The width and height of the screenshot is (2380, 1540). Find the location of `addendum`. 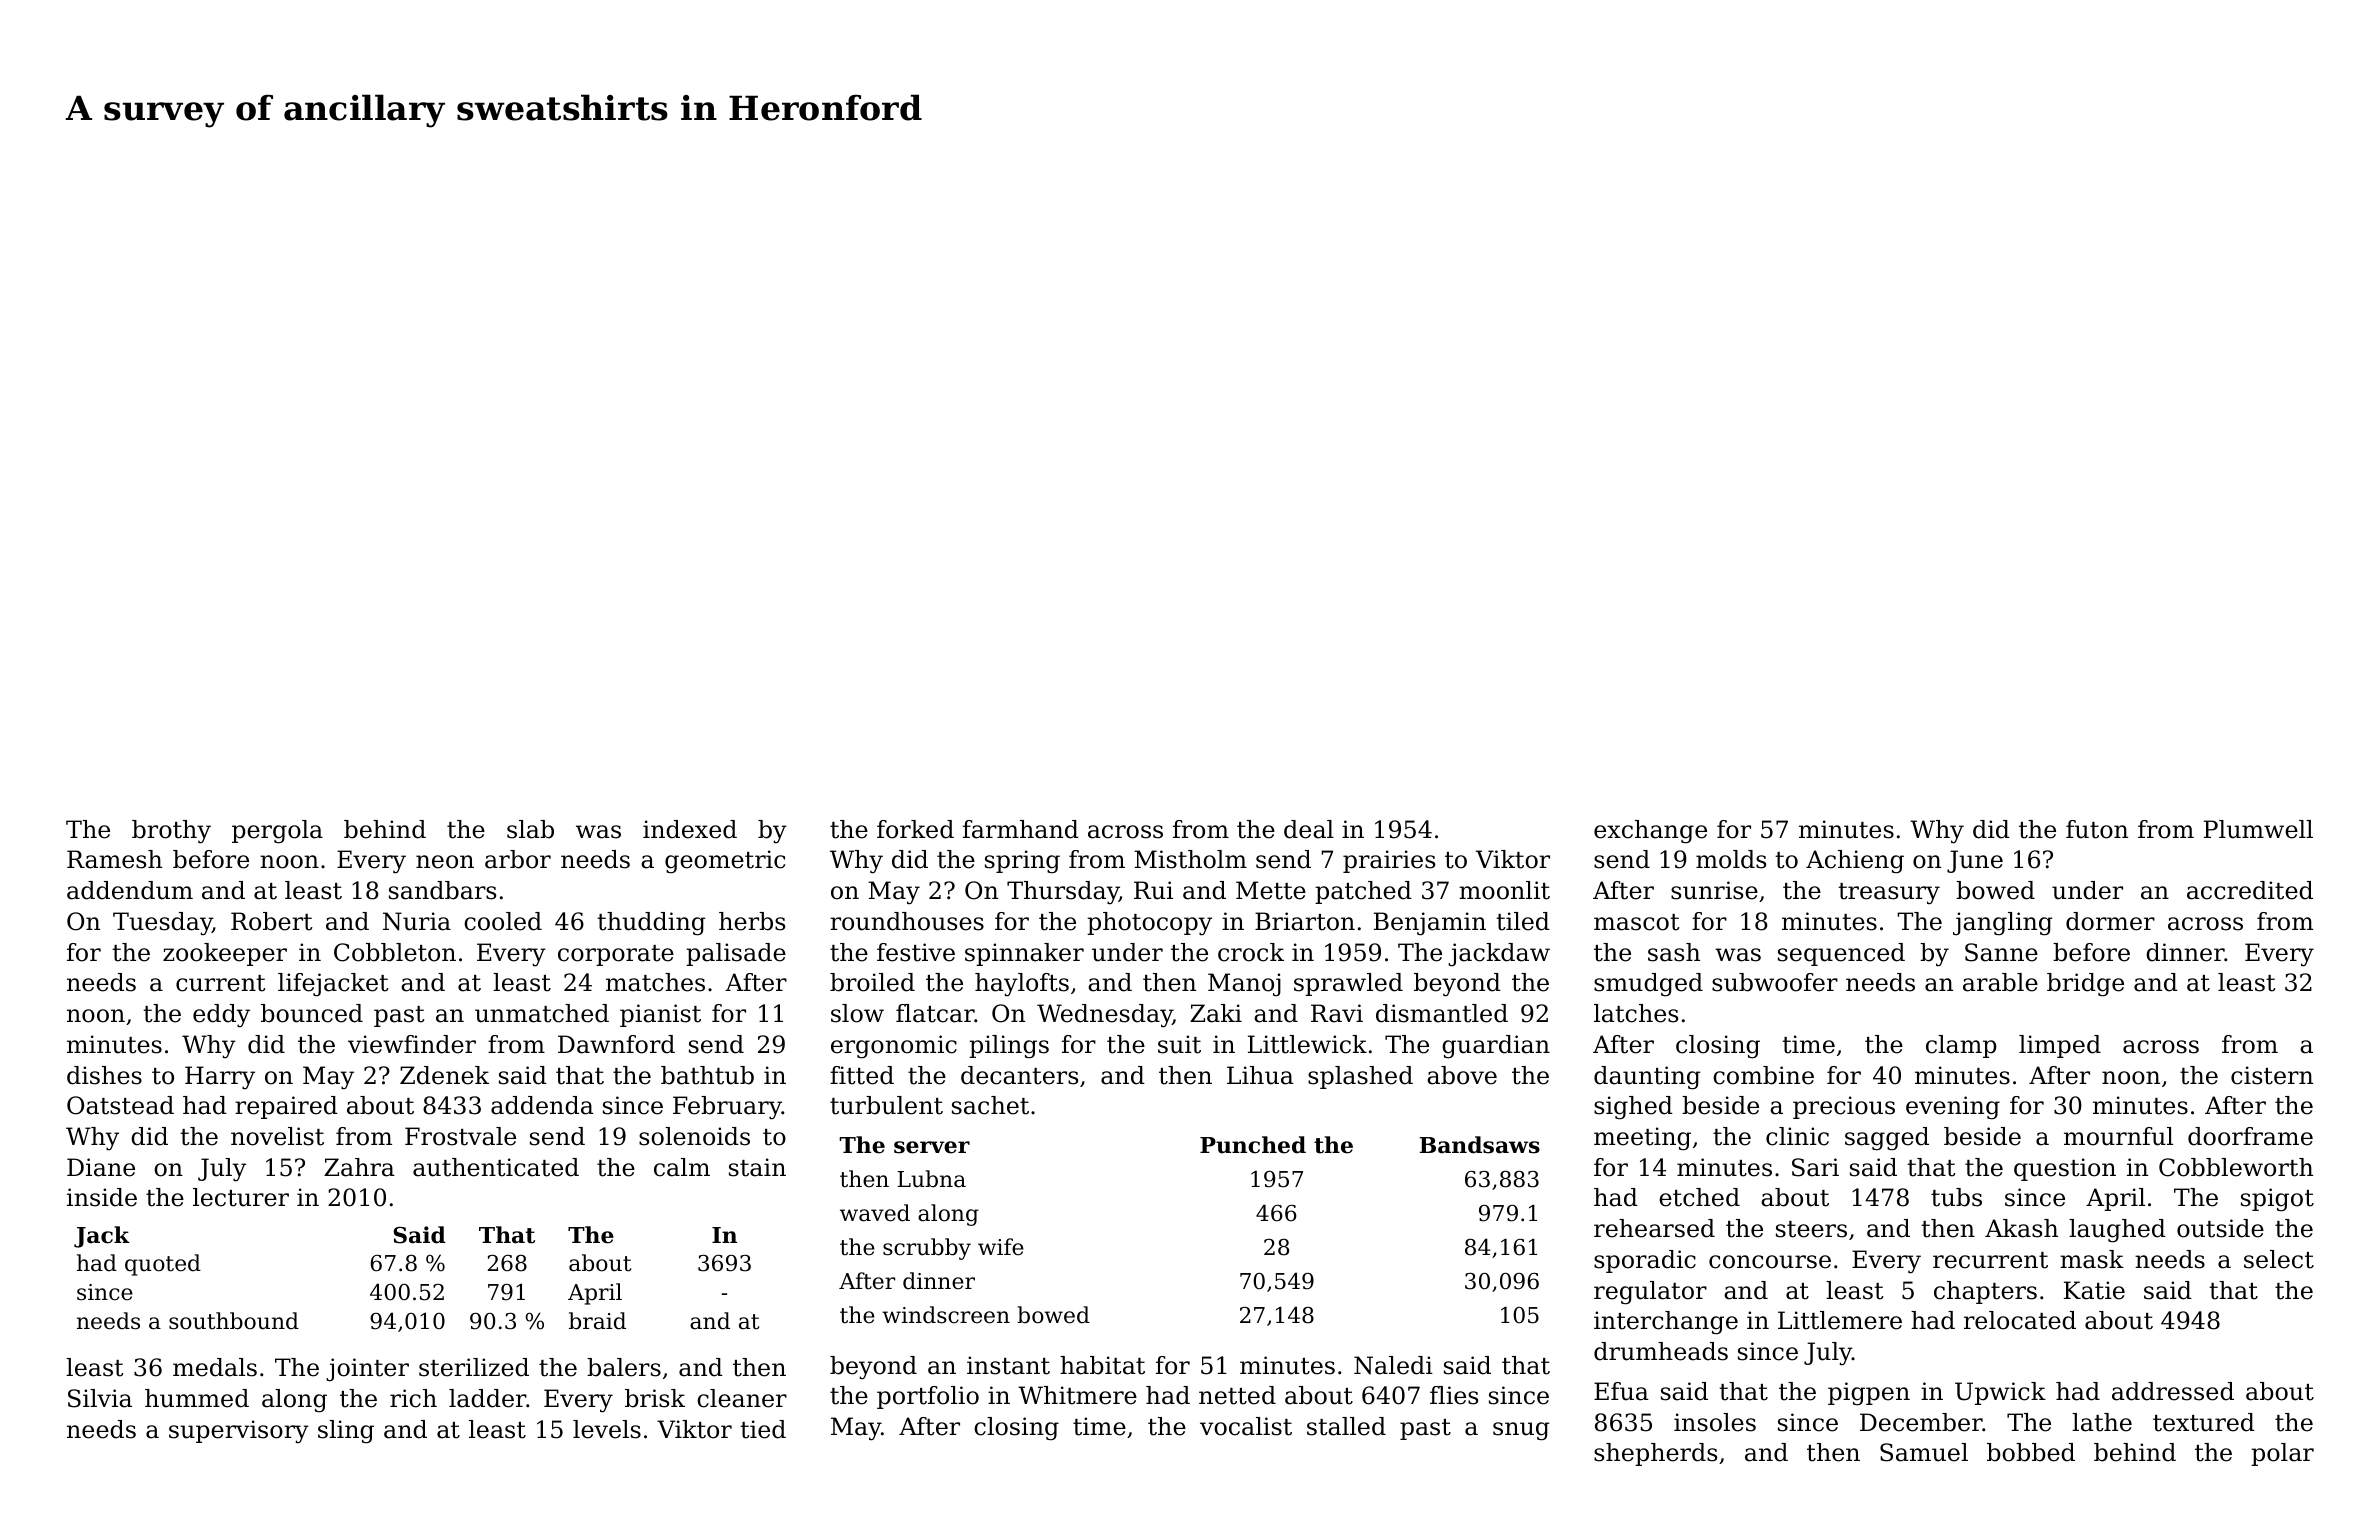

addendum is located at coordinates (130, 890).
